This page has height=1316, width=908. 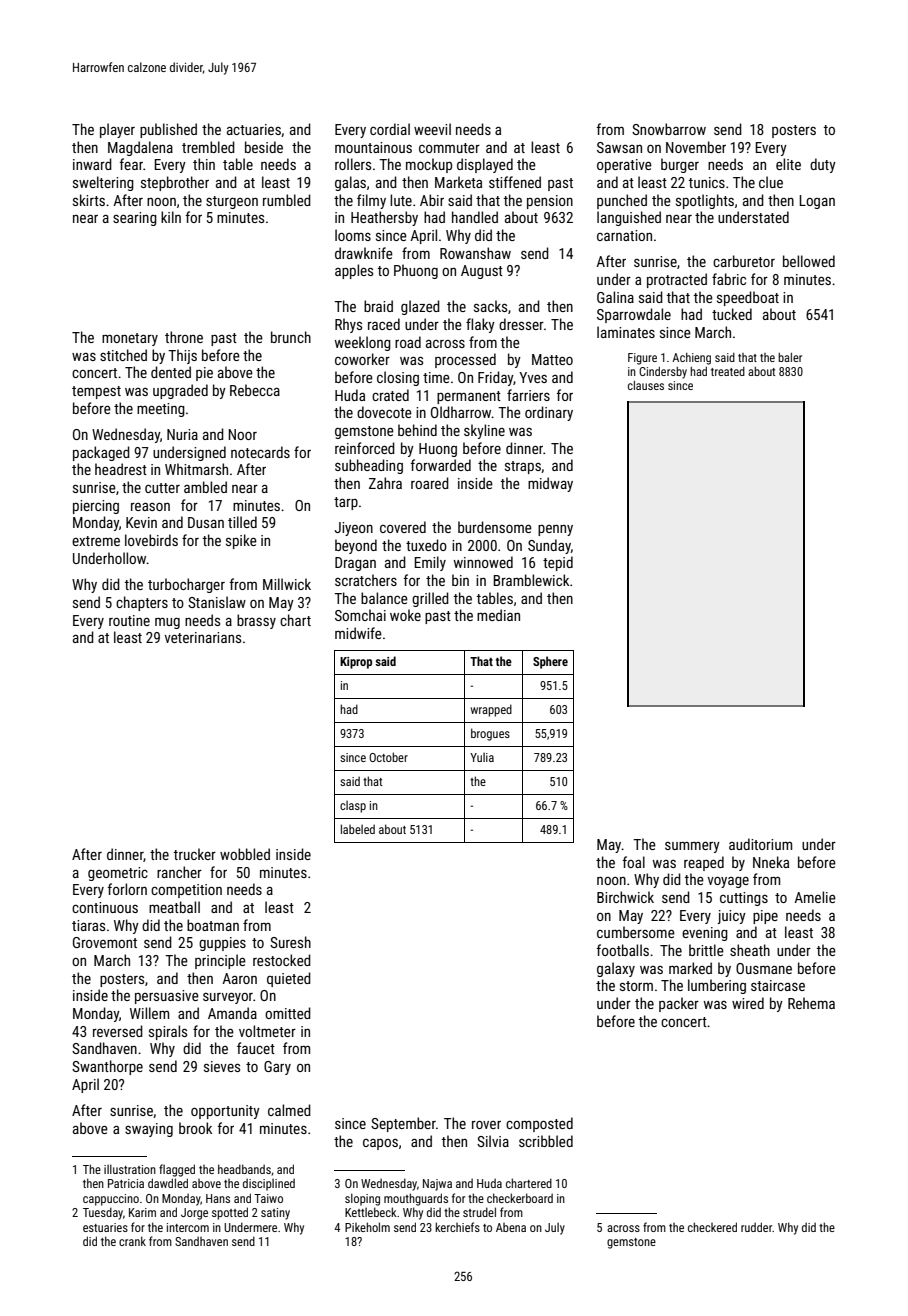 I want to click on wired, so click(x=748, y=1003).
